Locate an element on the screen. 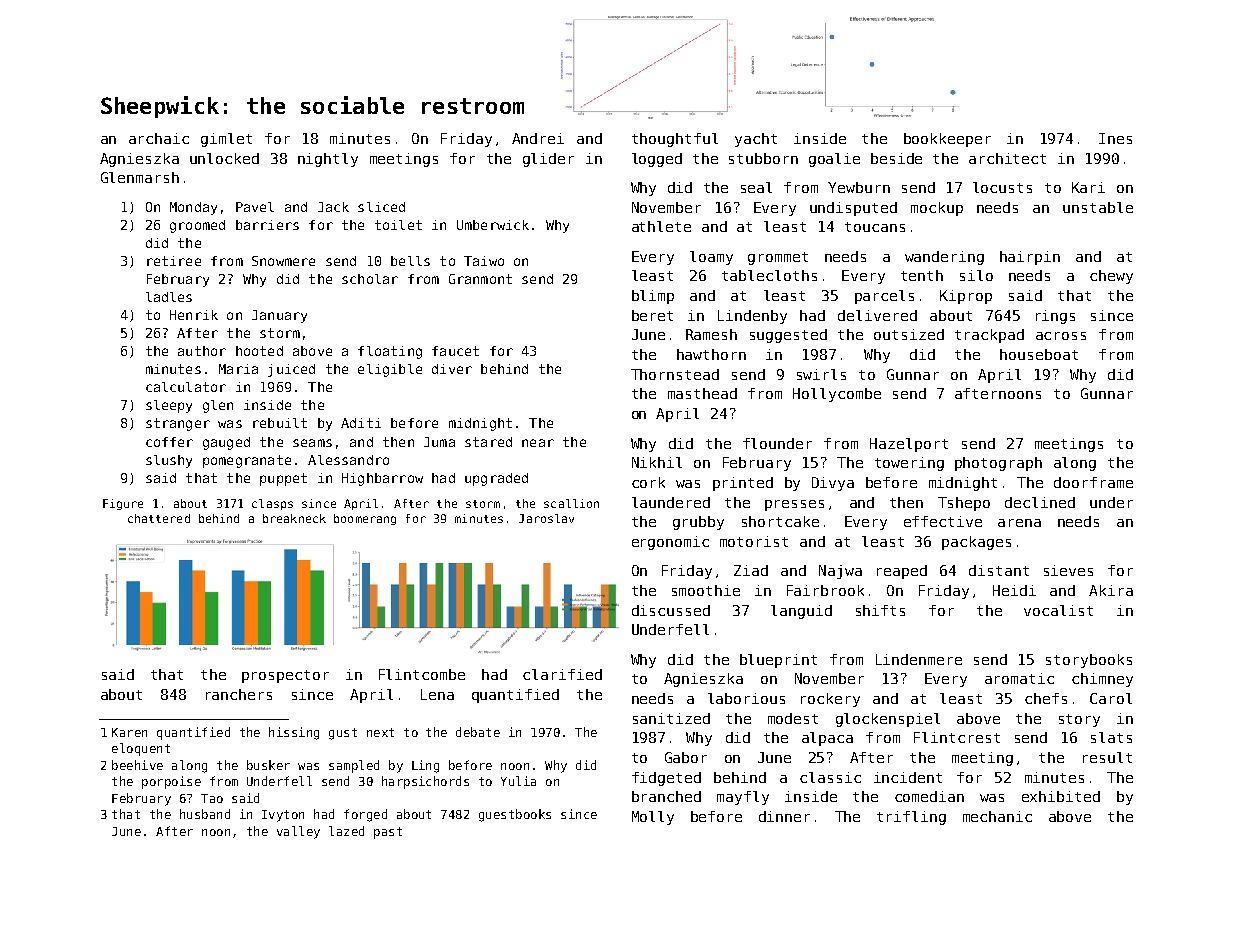 Image resolution: width=1233 pixels, height=952 pixels. Lindenmere is located at coordinates (919, 659).
